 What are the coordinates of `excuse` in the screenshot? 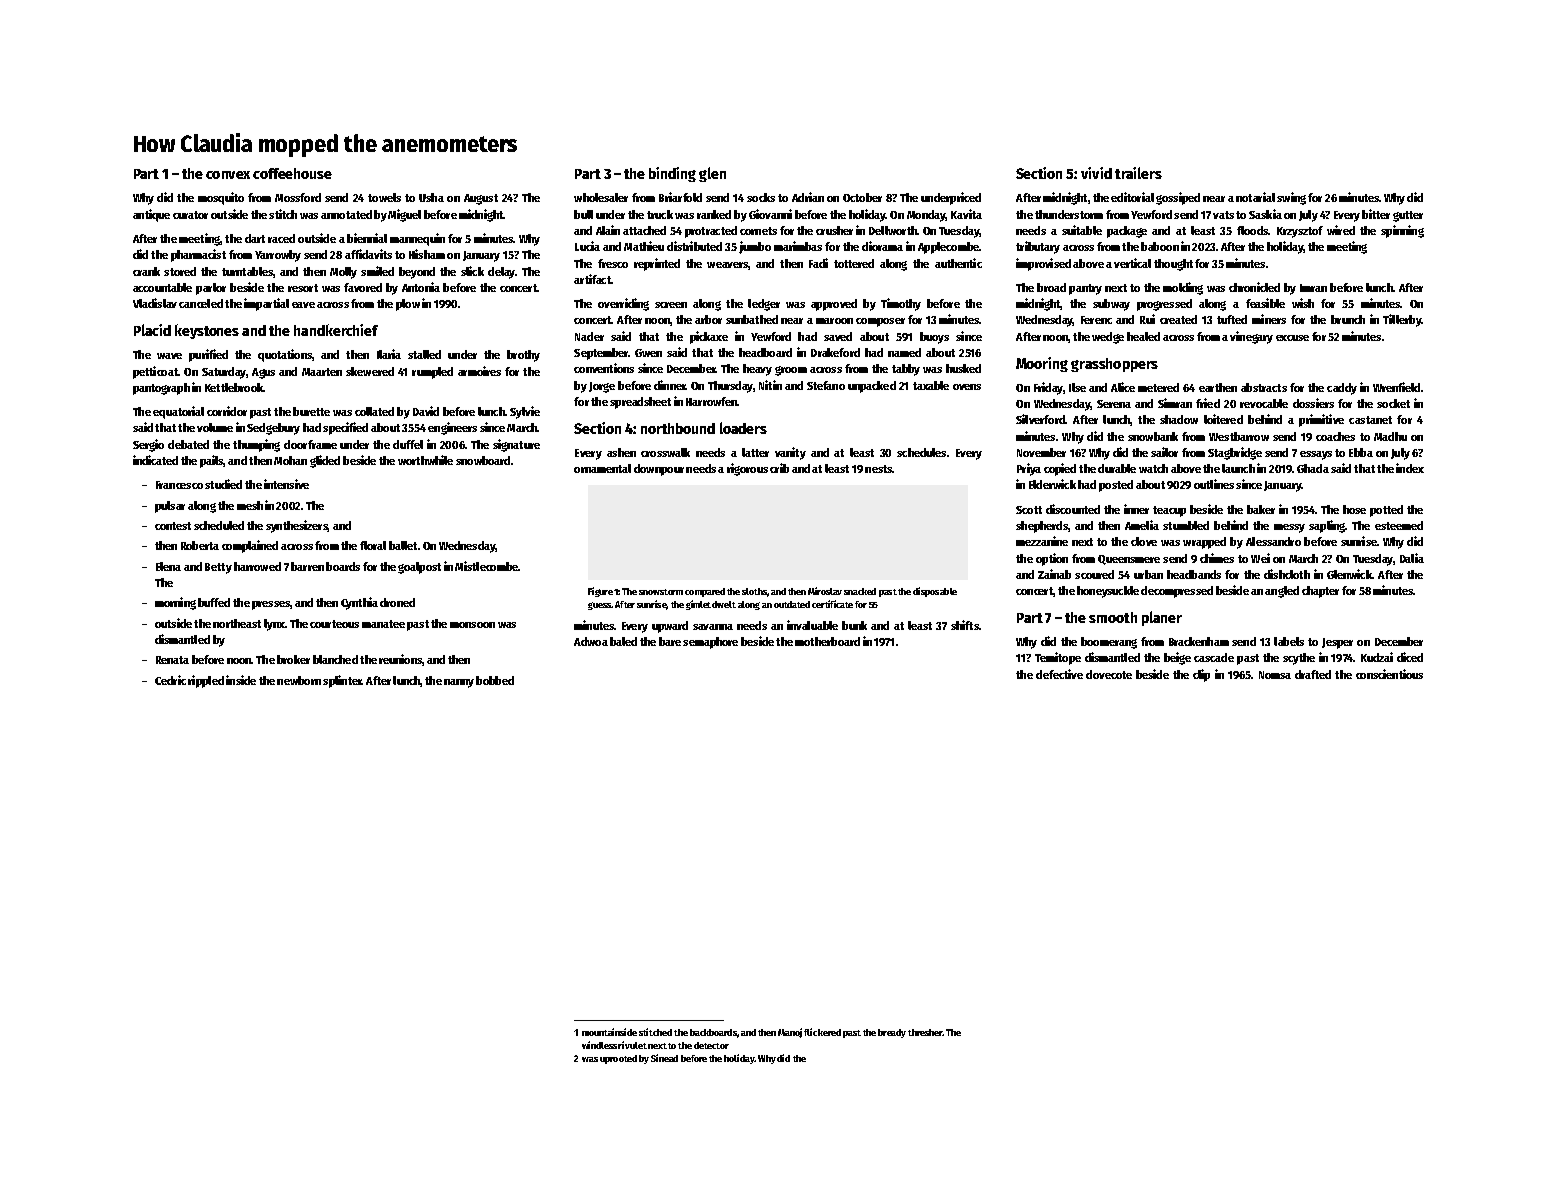 It's located at (1292, 338).
